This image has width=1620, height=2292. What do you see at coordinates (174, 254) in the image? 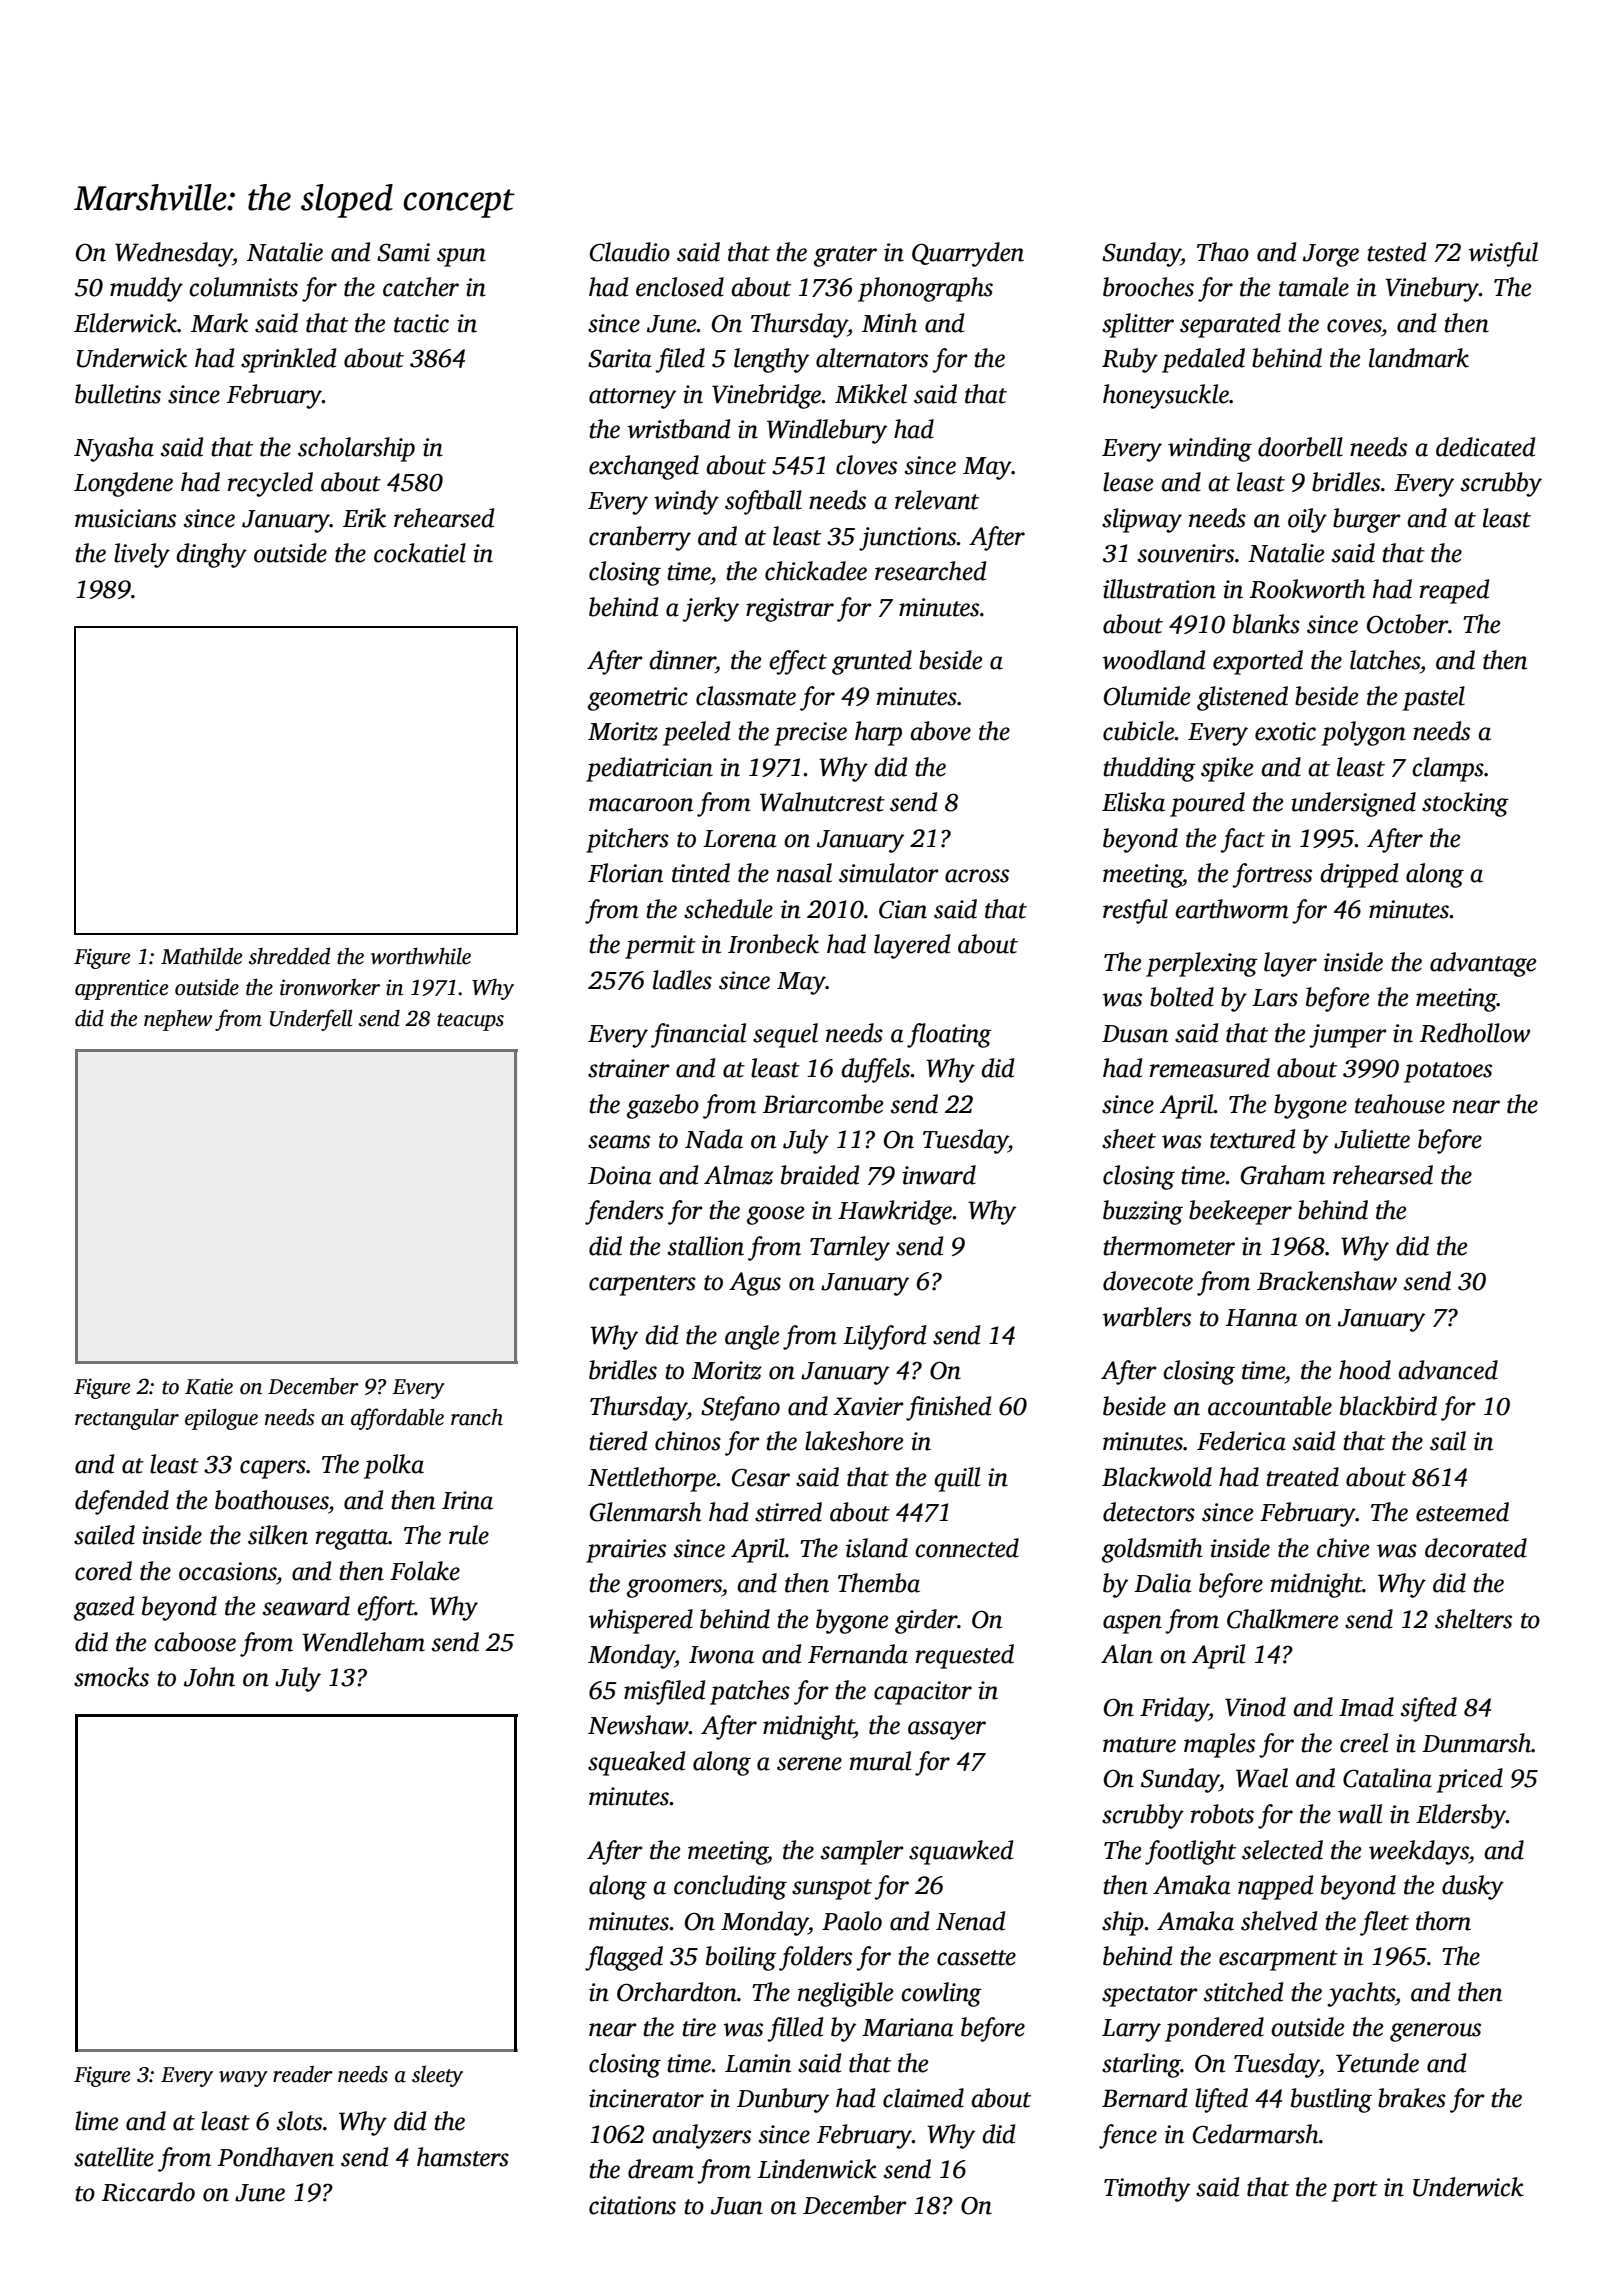
I see `Wednesday` at bounding box center [174, 254].
